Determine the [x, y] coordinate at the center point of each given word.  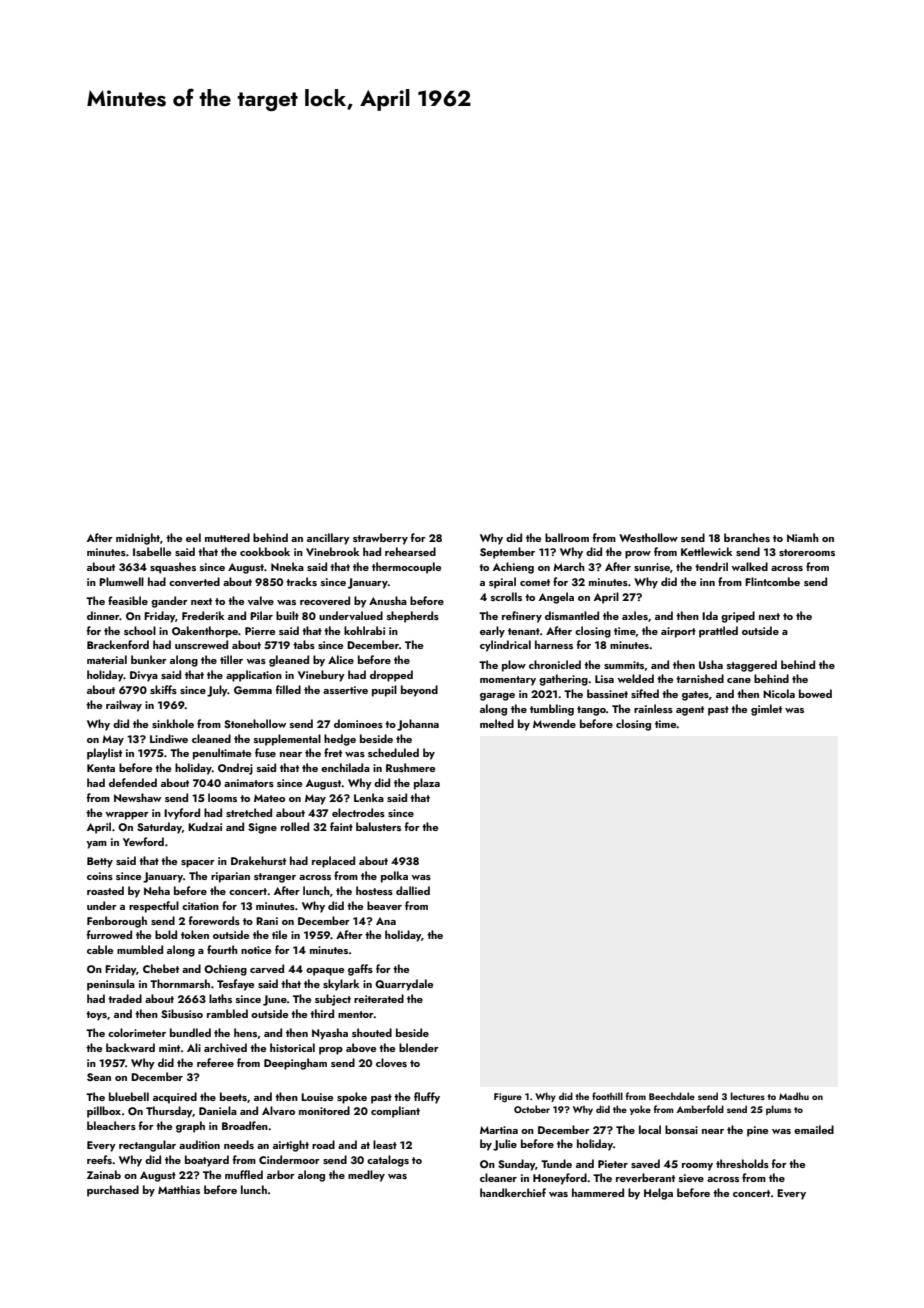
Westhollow [648, 537]
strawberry [380, 539]
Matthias [179, 1189]
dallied [413, 890]
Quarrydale [404, 985]
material [107, 659]
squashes [173, 568]
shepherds [413, 617]
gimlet [766, 710]
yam [96, 845]
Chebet [161, 968]
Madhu [794, 1096]
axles [635, 615]
